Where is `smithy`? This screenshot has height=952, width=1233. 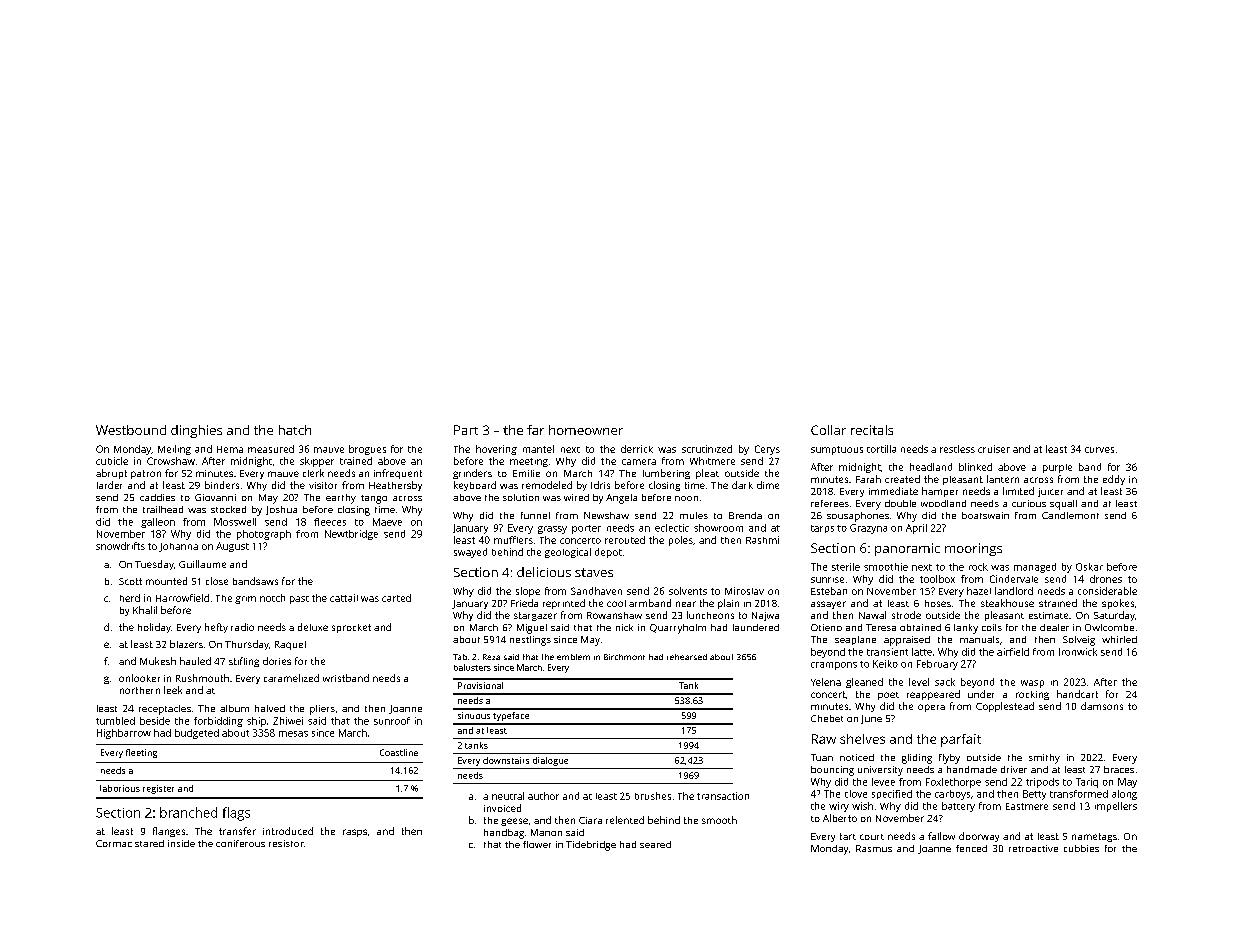 smithy is located at coordinates (1044, 759).
